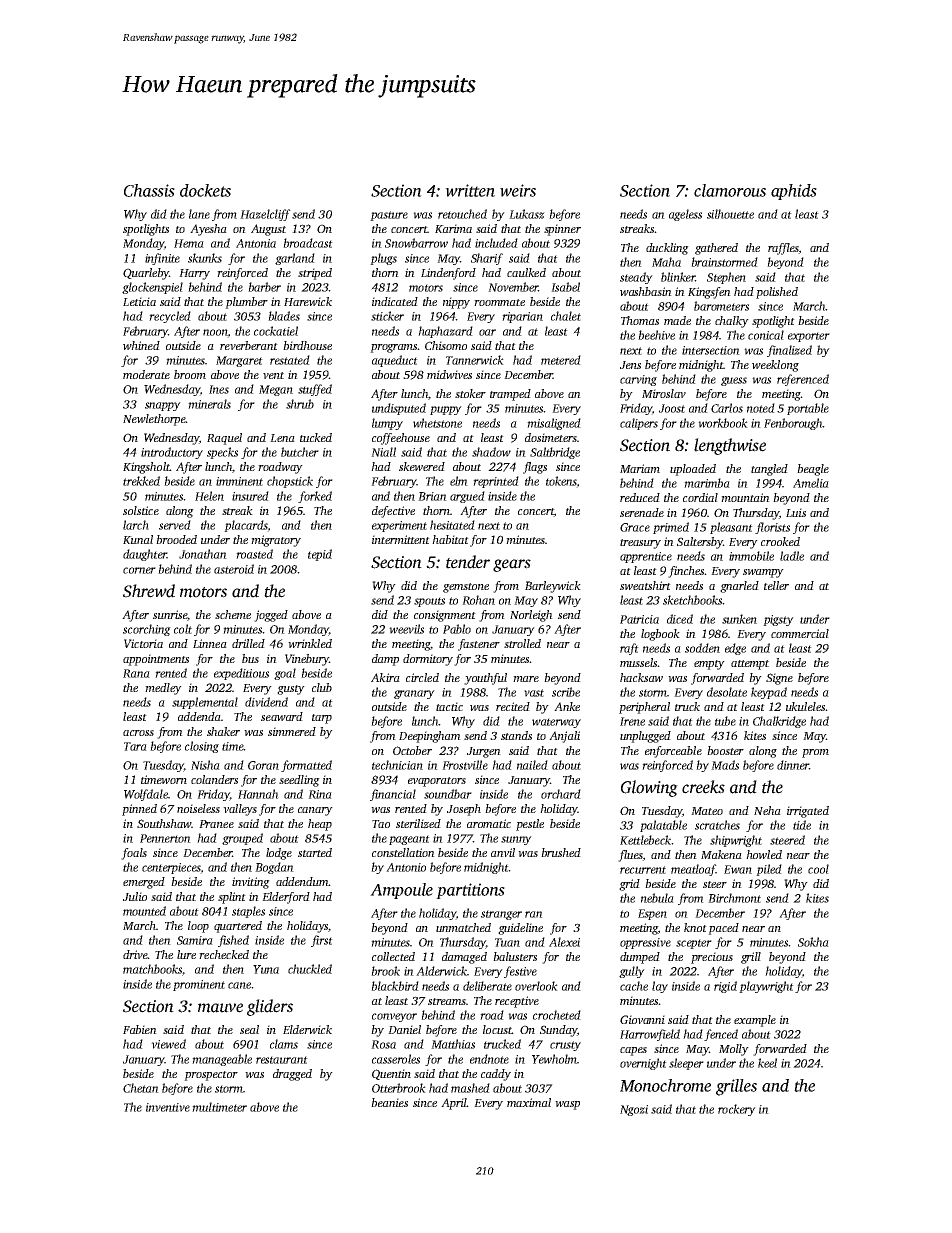 Image resolution: width=952 pixels, height=1233 pixels. I want to click on Mads, so click(725, 765).
